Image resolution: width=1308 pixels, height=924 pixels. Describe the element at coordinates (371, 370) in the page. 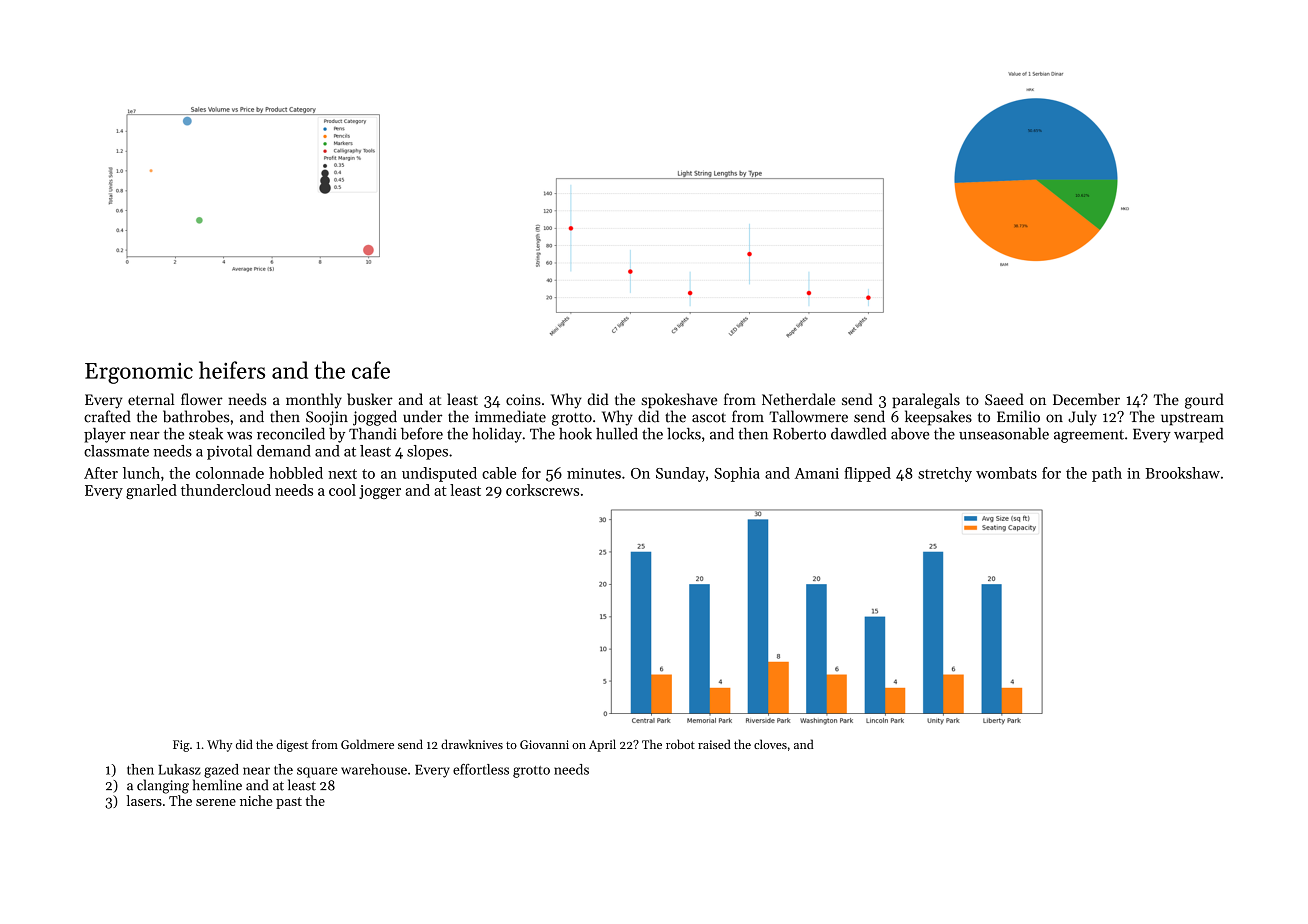

I see `cafe` at that location.
